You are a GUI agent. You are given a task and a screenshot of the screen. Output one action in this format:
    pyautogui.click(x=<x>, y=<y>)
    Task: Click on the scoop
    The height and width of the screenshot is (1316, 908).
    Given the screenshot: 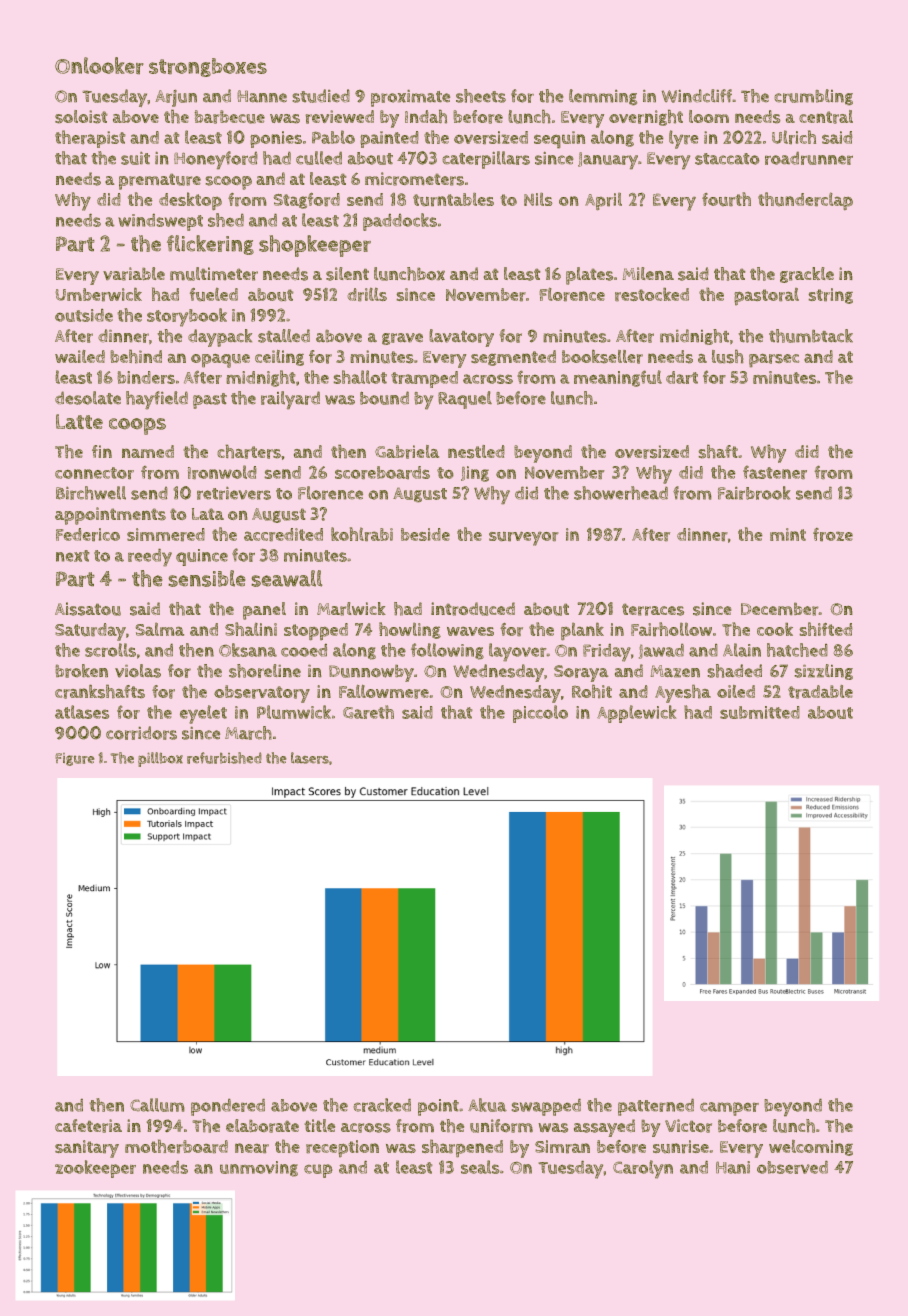 What is the action you would take?
    pyautogui.click(x=228, y=183)
